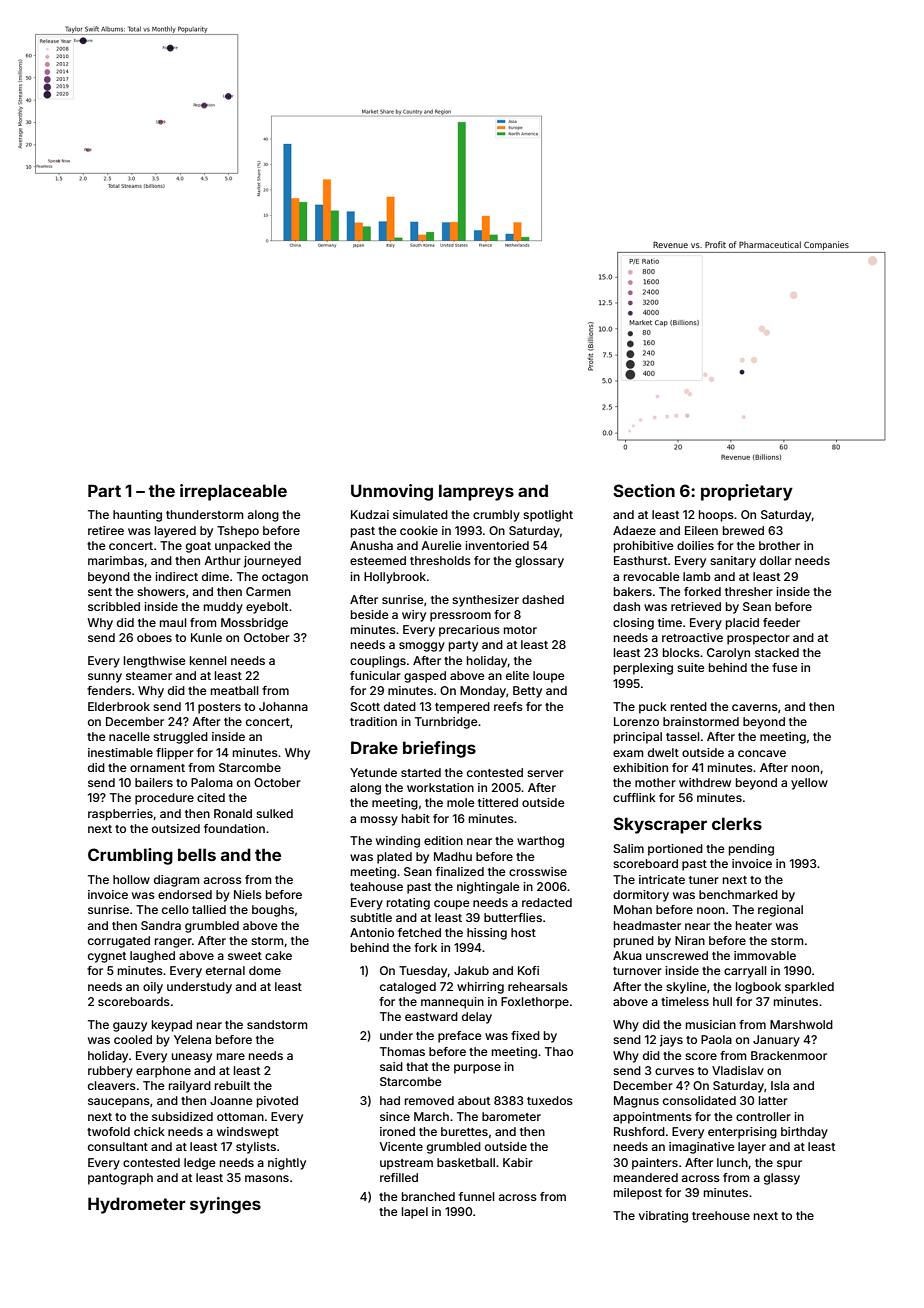 The image size is (924, 1308). I want to click on sulked, so click(274, 813).
